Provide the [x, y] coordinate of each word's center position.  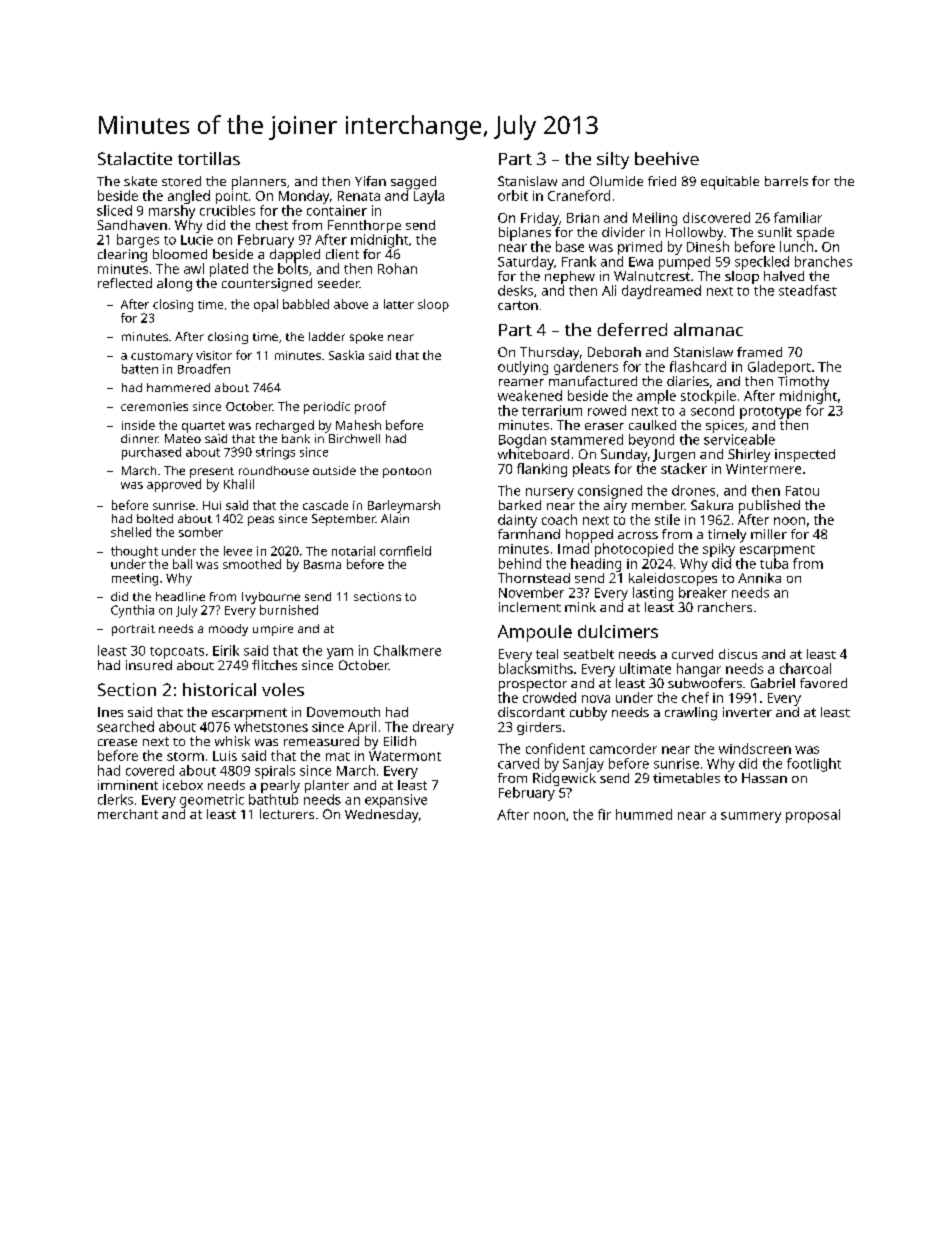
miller [769, 534]
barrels [786, 181]
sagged [413, 183]
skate [140, 181]
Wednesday [381, 816]
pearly [280, 786]
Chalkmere [407, 650]
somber [201, 532]
